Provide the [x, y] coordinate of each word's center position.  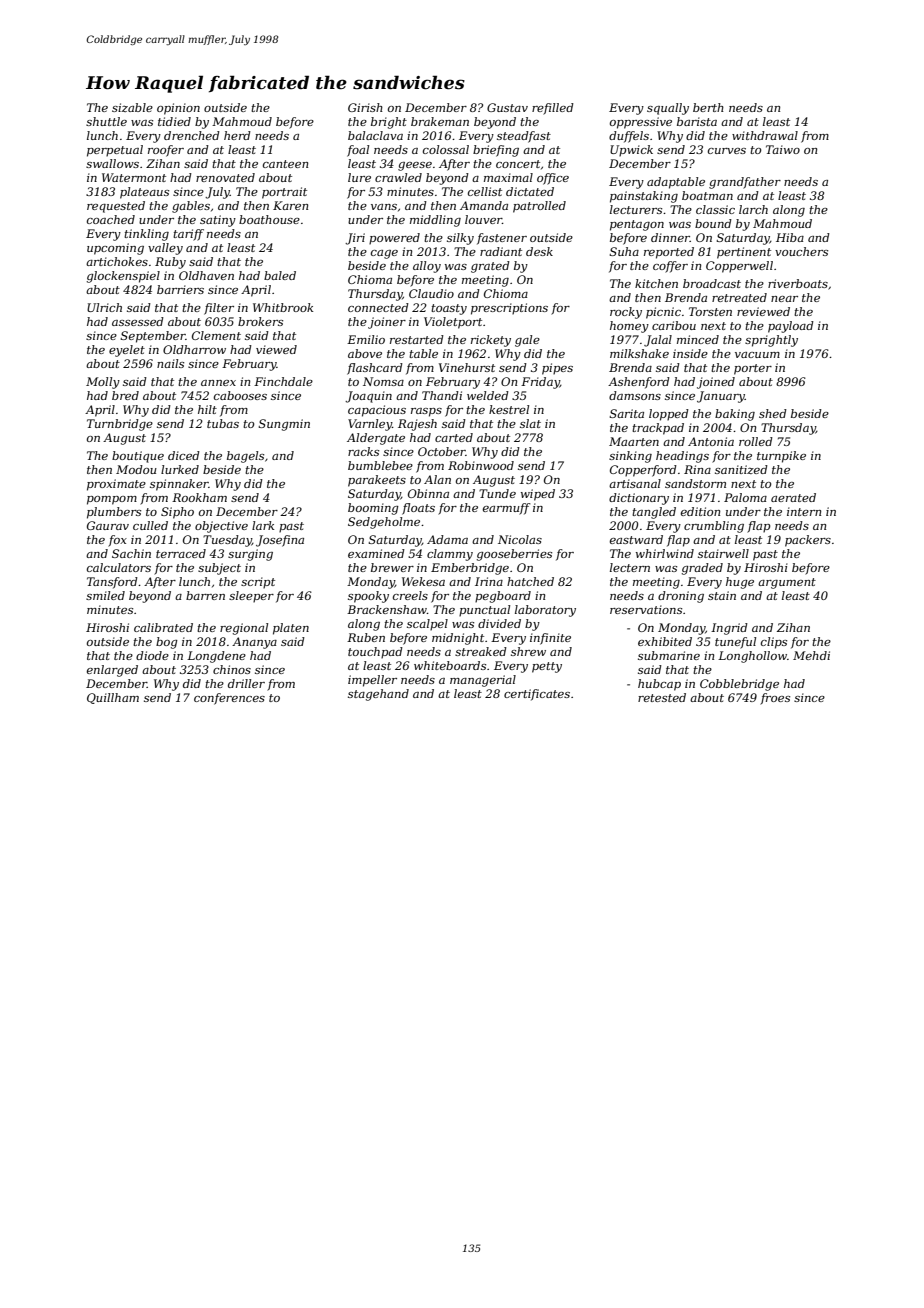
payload [791, 327]
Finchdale [283, 381]
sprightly [771, 341]
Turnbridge [120, 425]
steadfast [524, 137]
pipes [557, 369]
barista [697, 121]
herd [237, 135]
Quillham [113, 698]
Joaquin [368, 397]
